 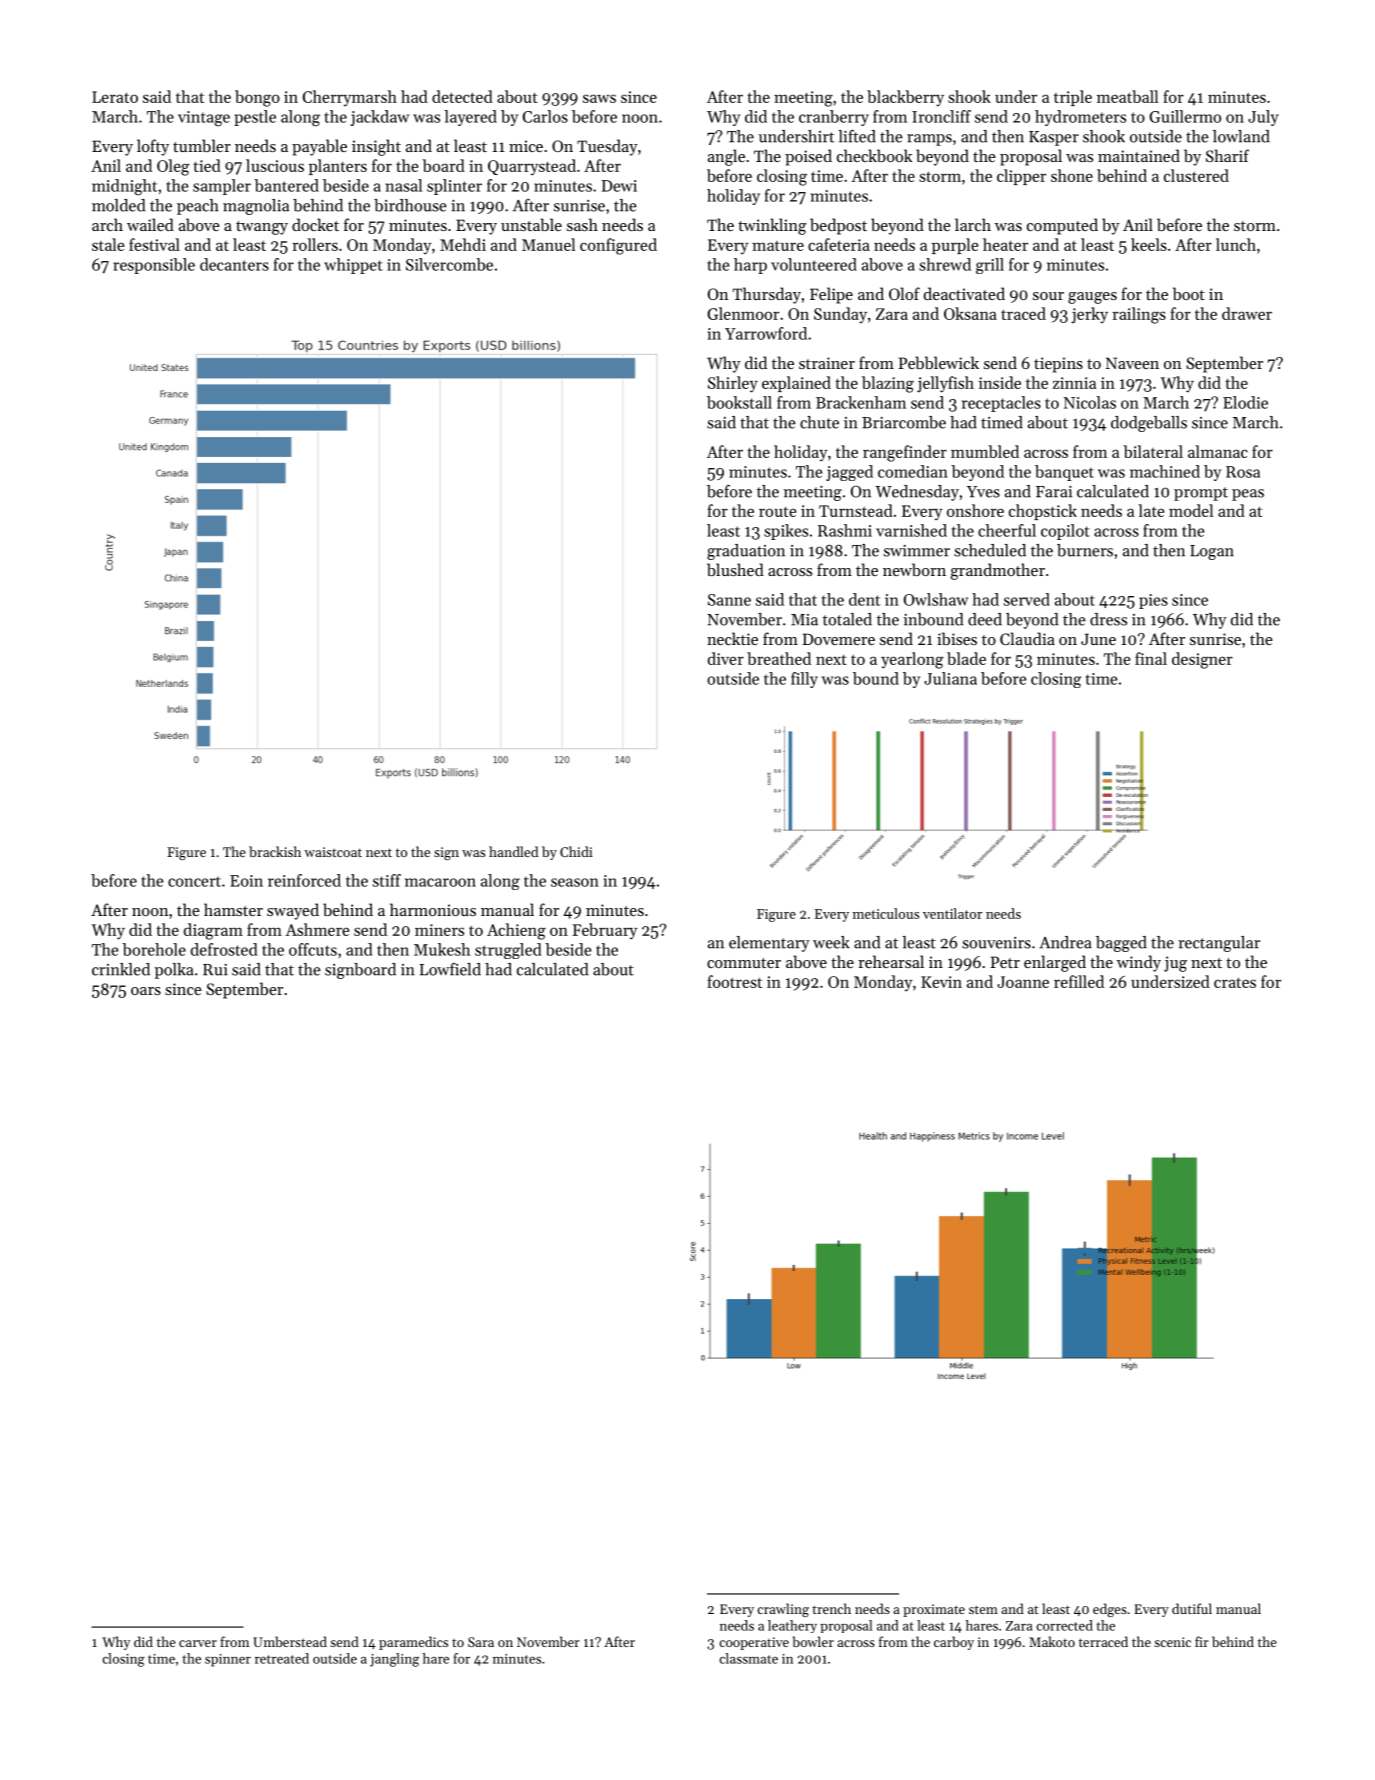 I want to click on footrest, so click(x=734, y=981).
